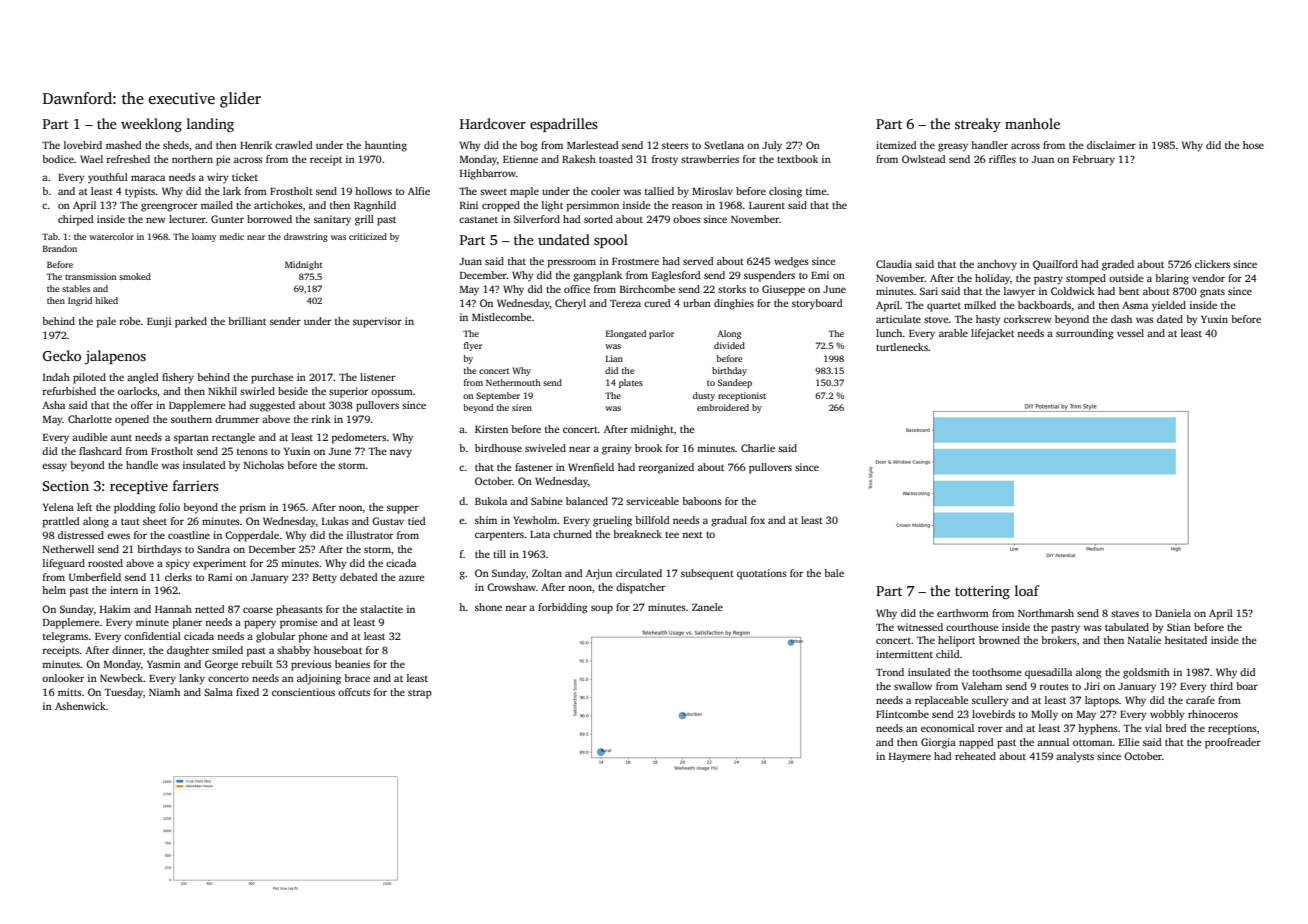 The height and width of the image is (924, 1308). What do you see at coordinates (982, 686) in the image?
I see `Valeham` at bounding box center [982, 686].
